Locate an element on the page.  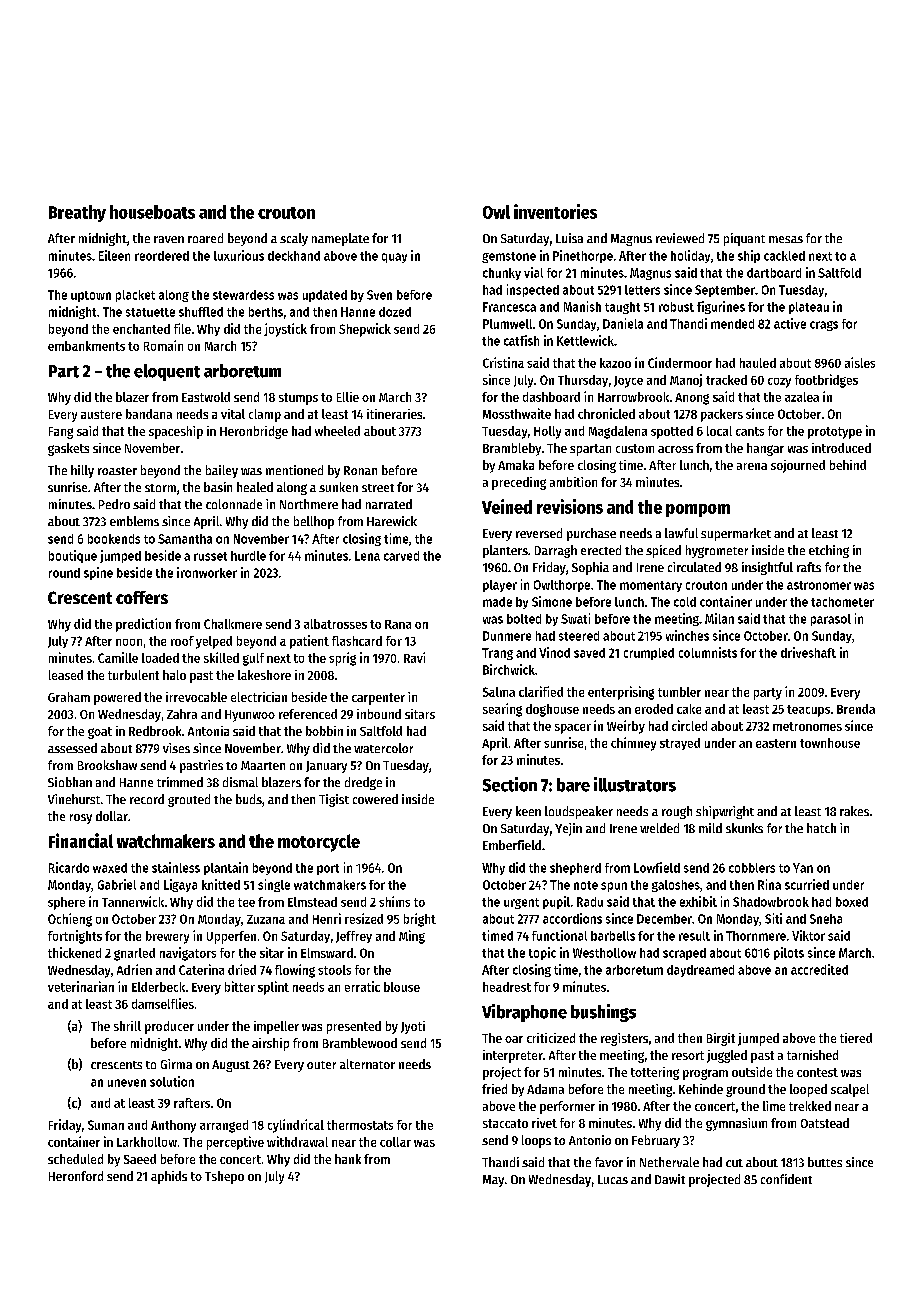
Vinod is located at coordinates (554, 652).
